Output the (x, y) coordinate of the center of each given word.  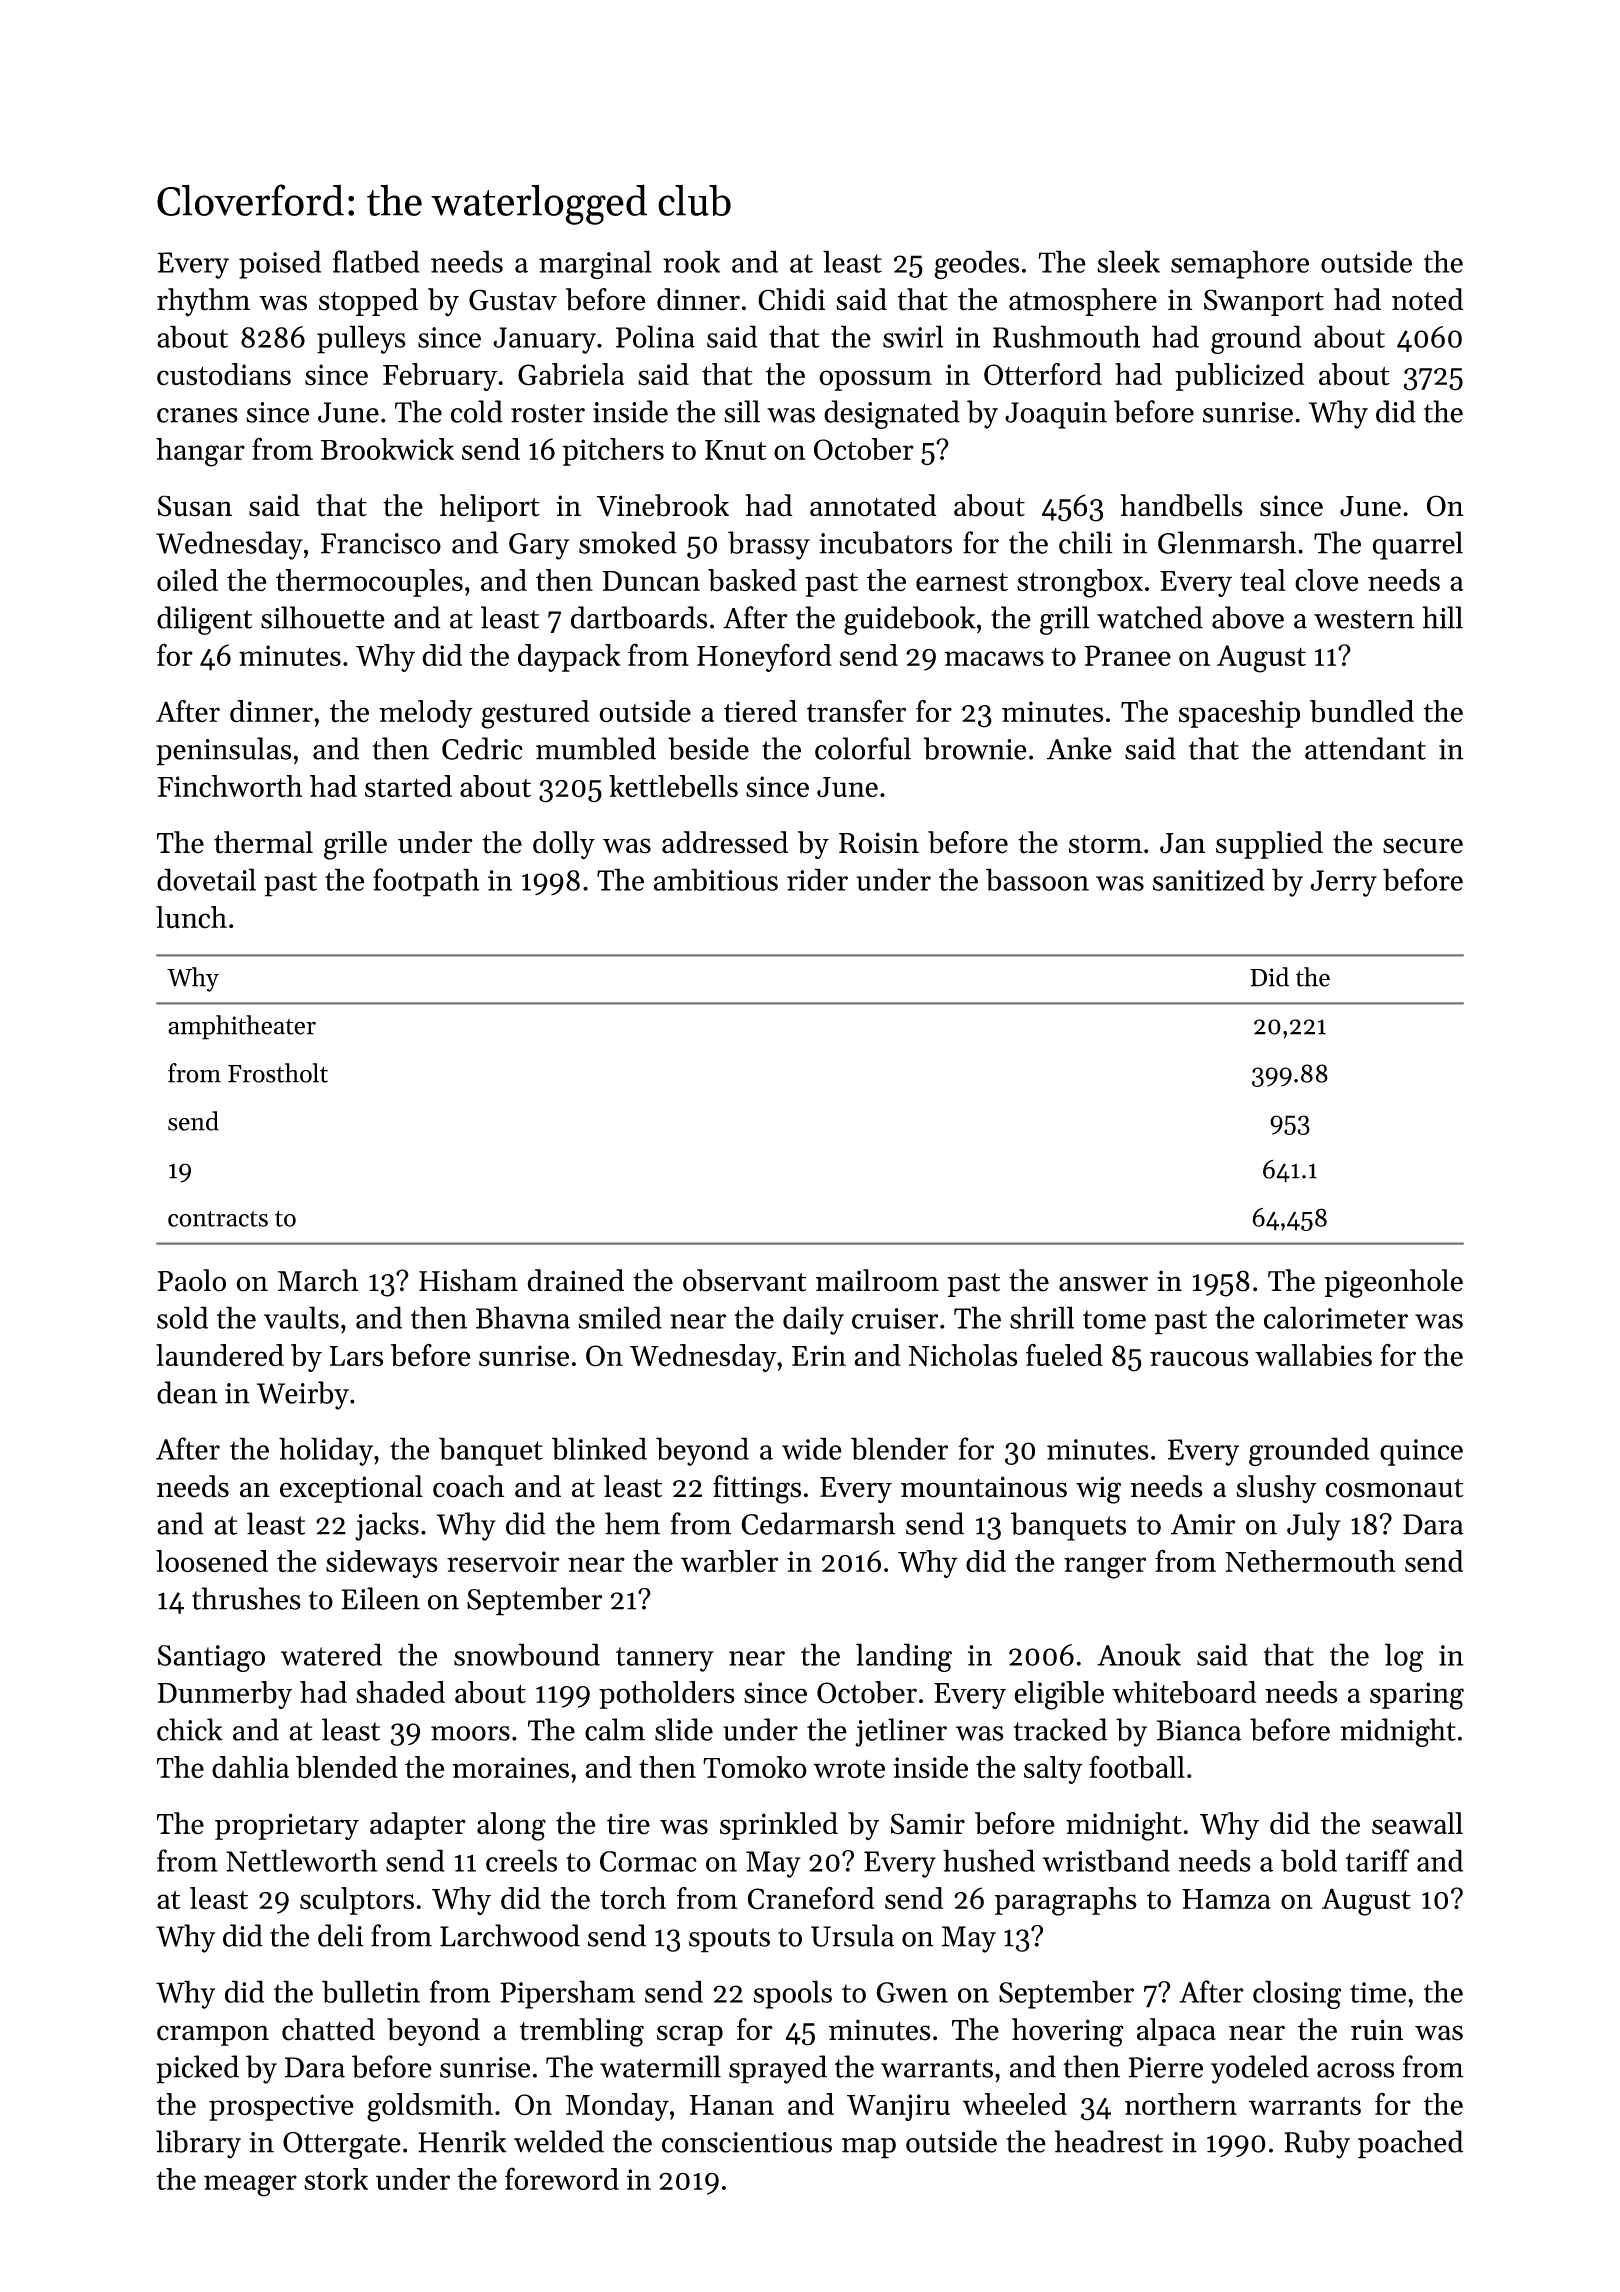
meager (250, 2186)
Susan (194, 506)
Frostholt (278, 1073)
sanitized (1209, 879)
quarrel (1417, 545)
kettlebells (673, 786)
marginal (595, 264)
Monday (617, 2107)
